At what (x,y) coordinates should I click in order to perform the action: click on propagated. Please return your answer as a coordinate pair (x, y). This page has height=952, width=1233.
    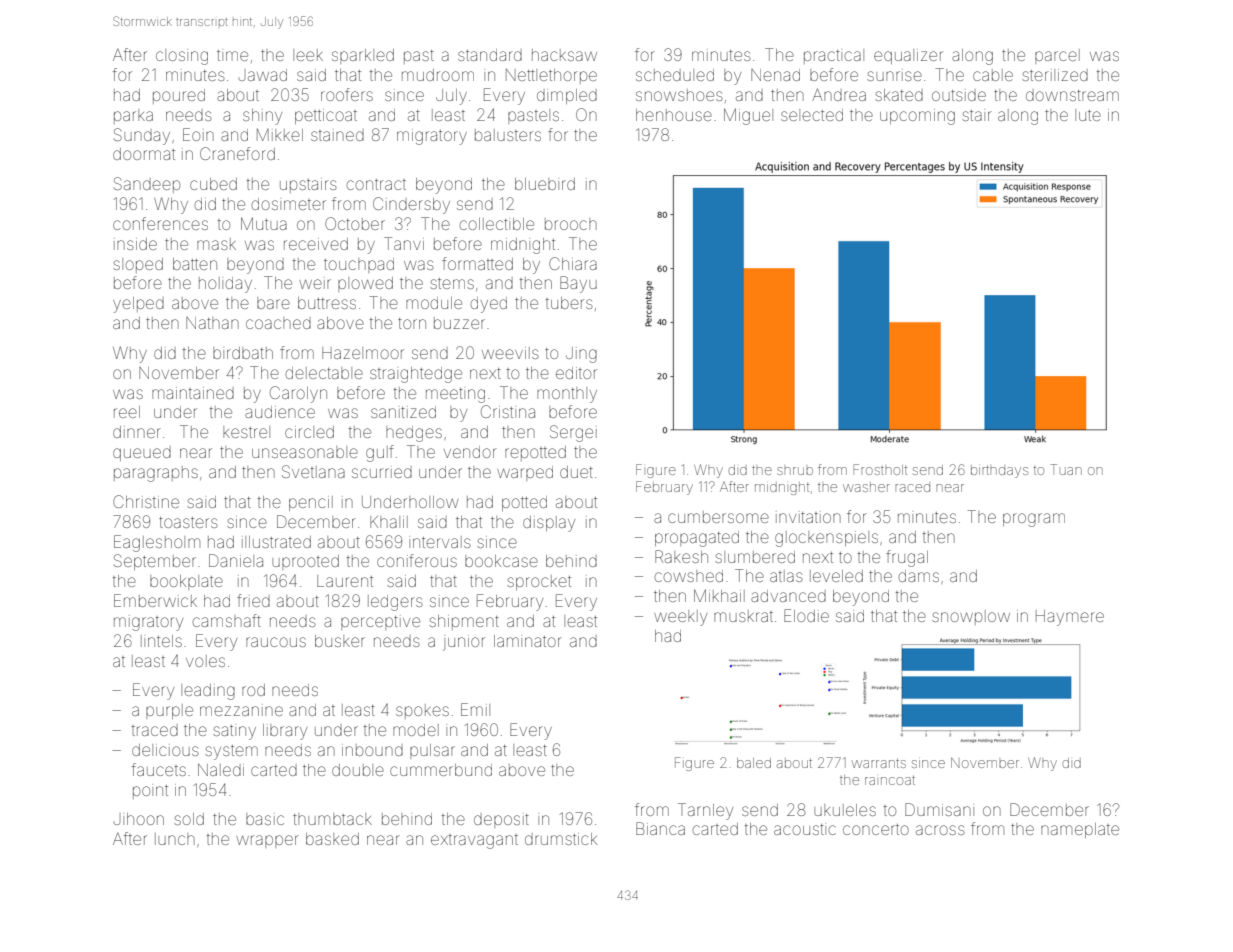
    Looking at the image, I should click on (697, 539).
